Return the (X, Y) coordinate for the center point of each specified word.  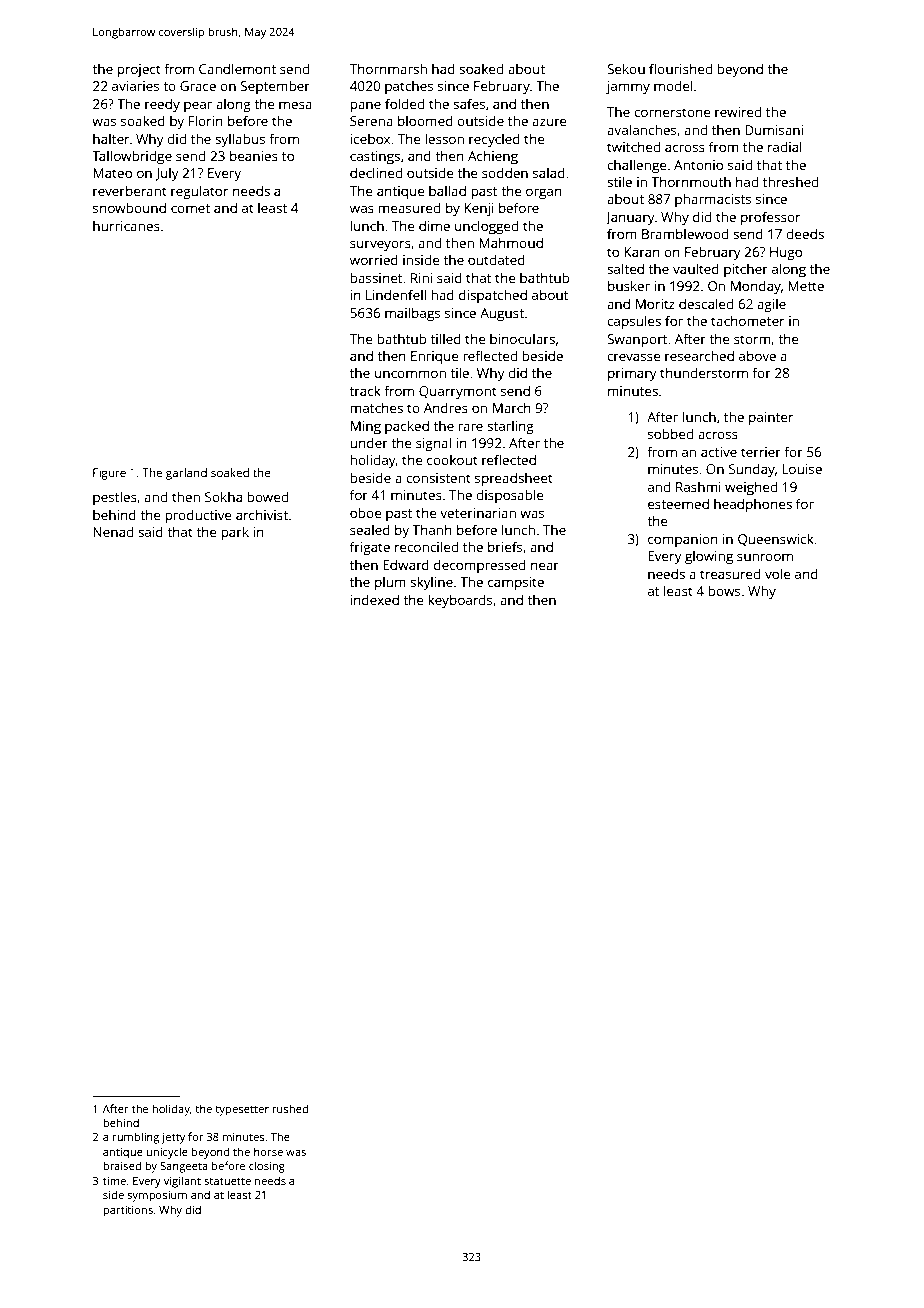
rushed (290, 1108)
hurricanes (126, 225)
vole (778, 573)
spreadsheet (514, 479)
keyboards (460, 601)
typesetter (242, 1110)
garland (186, 474)
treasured (730, 573)
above (757, 355)
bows (724, 590)
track (365, 390)
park (235, 533)
